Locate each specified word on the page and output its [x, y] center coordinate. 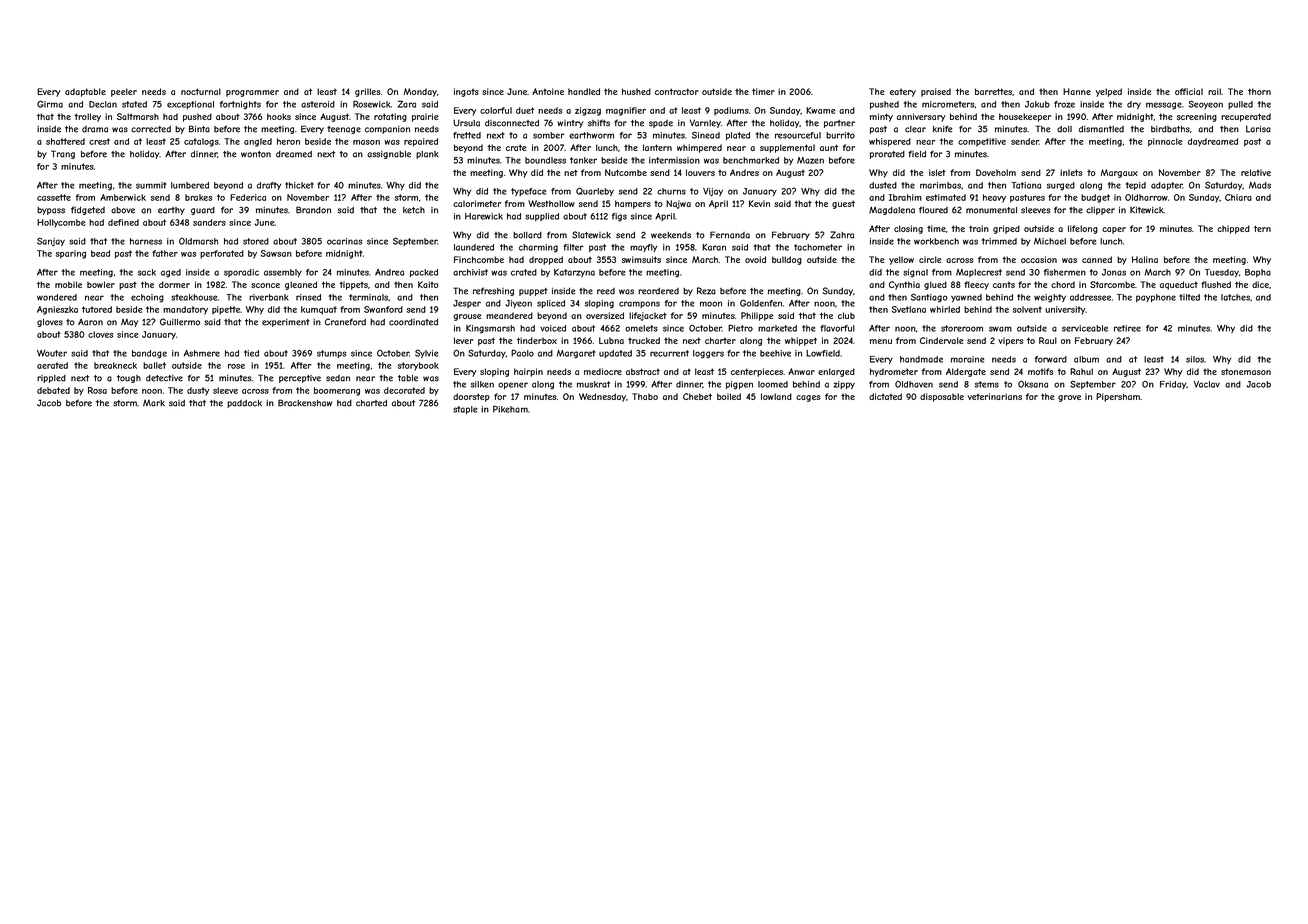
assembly [283, 273]
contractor [677, 91]
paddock [244, 404]
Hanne [1077, 91]
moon [711, 304]
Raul [1048, 340]
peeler [124, 92]
